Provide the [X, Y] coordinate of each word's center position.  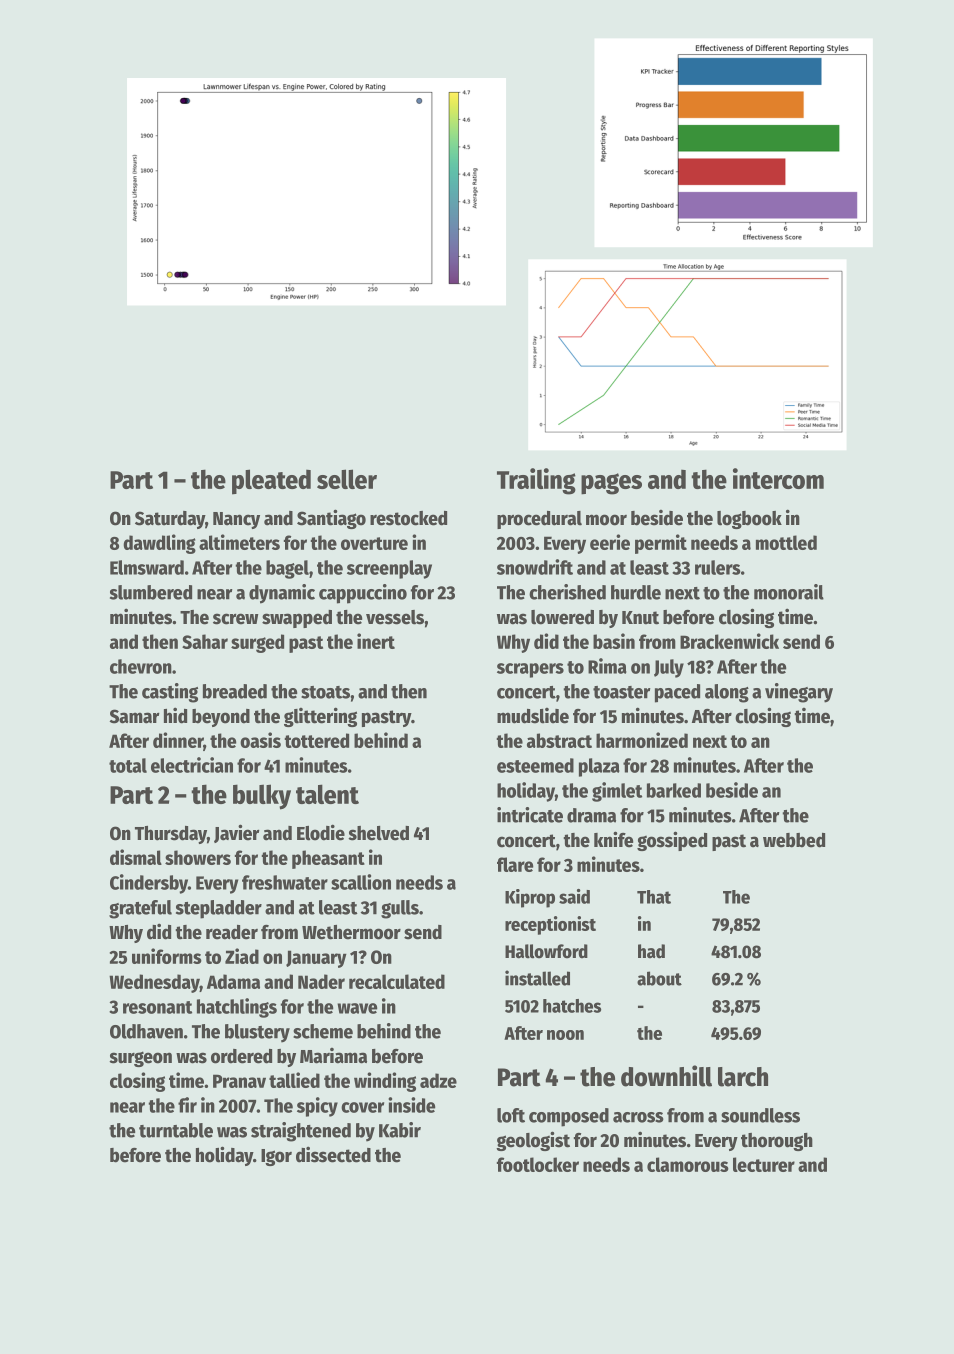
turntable [176, 1130]
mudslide [533, 715]
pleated [271, 482]
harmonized [642, 740]
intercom [778, 478]
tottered [316, 740]
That [654, 897]
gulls [400, 909]
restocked [408, 518]
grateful [140, 909]
